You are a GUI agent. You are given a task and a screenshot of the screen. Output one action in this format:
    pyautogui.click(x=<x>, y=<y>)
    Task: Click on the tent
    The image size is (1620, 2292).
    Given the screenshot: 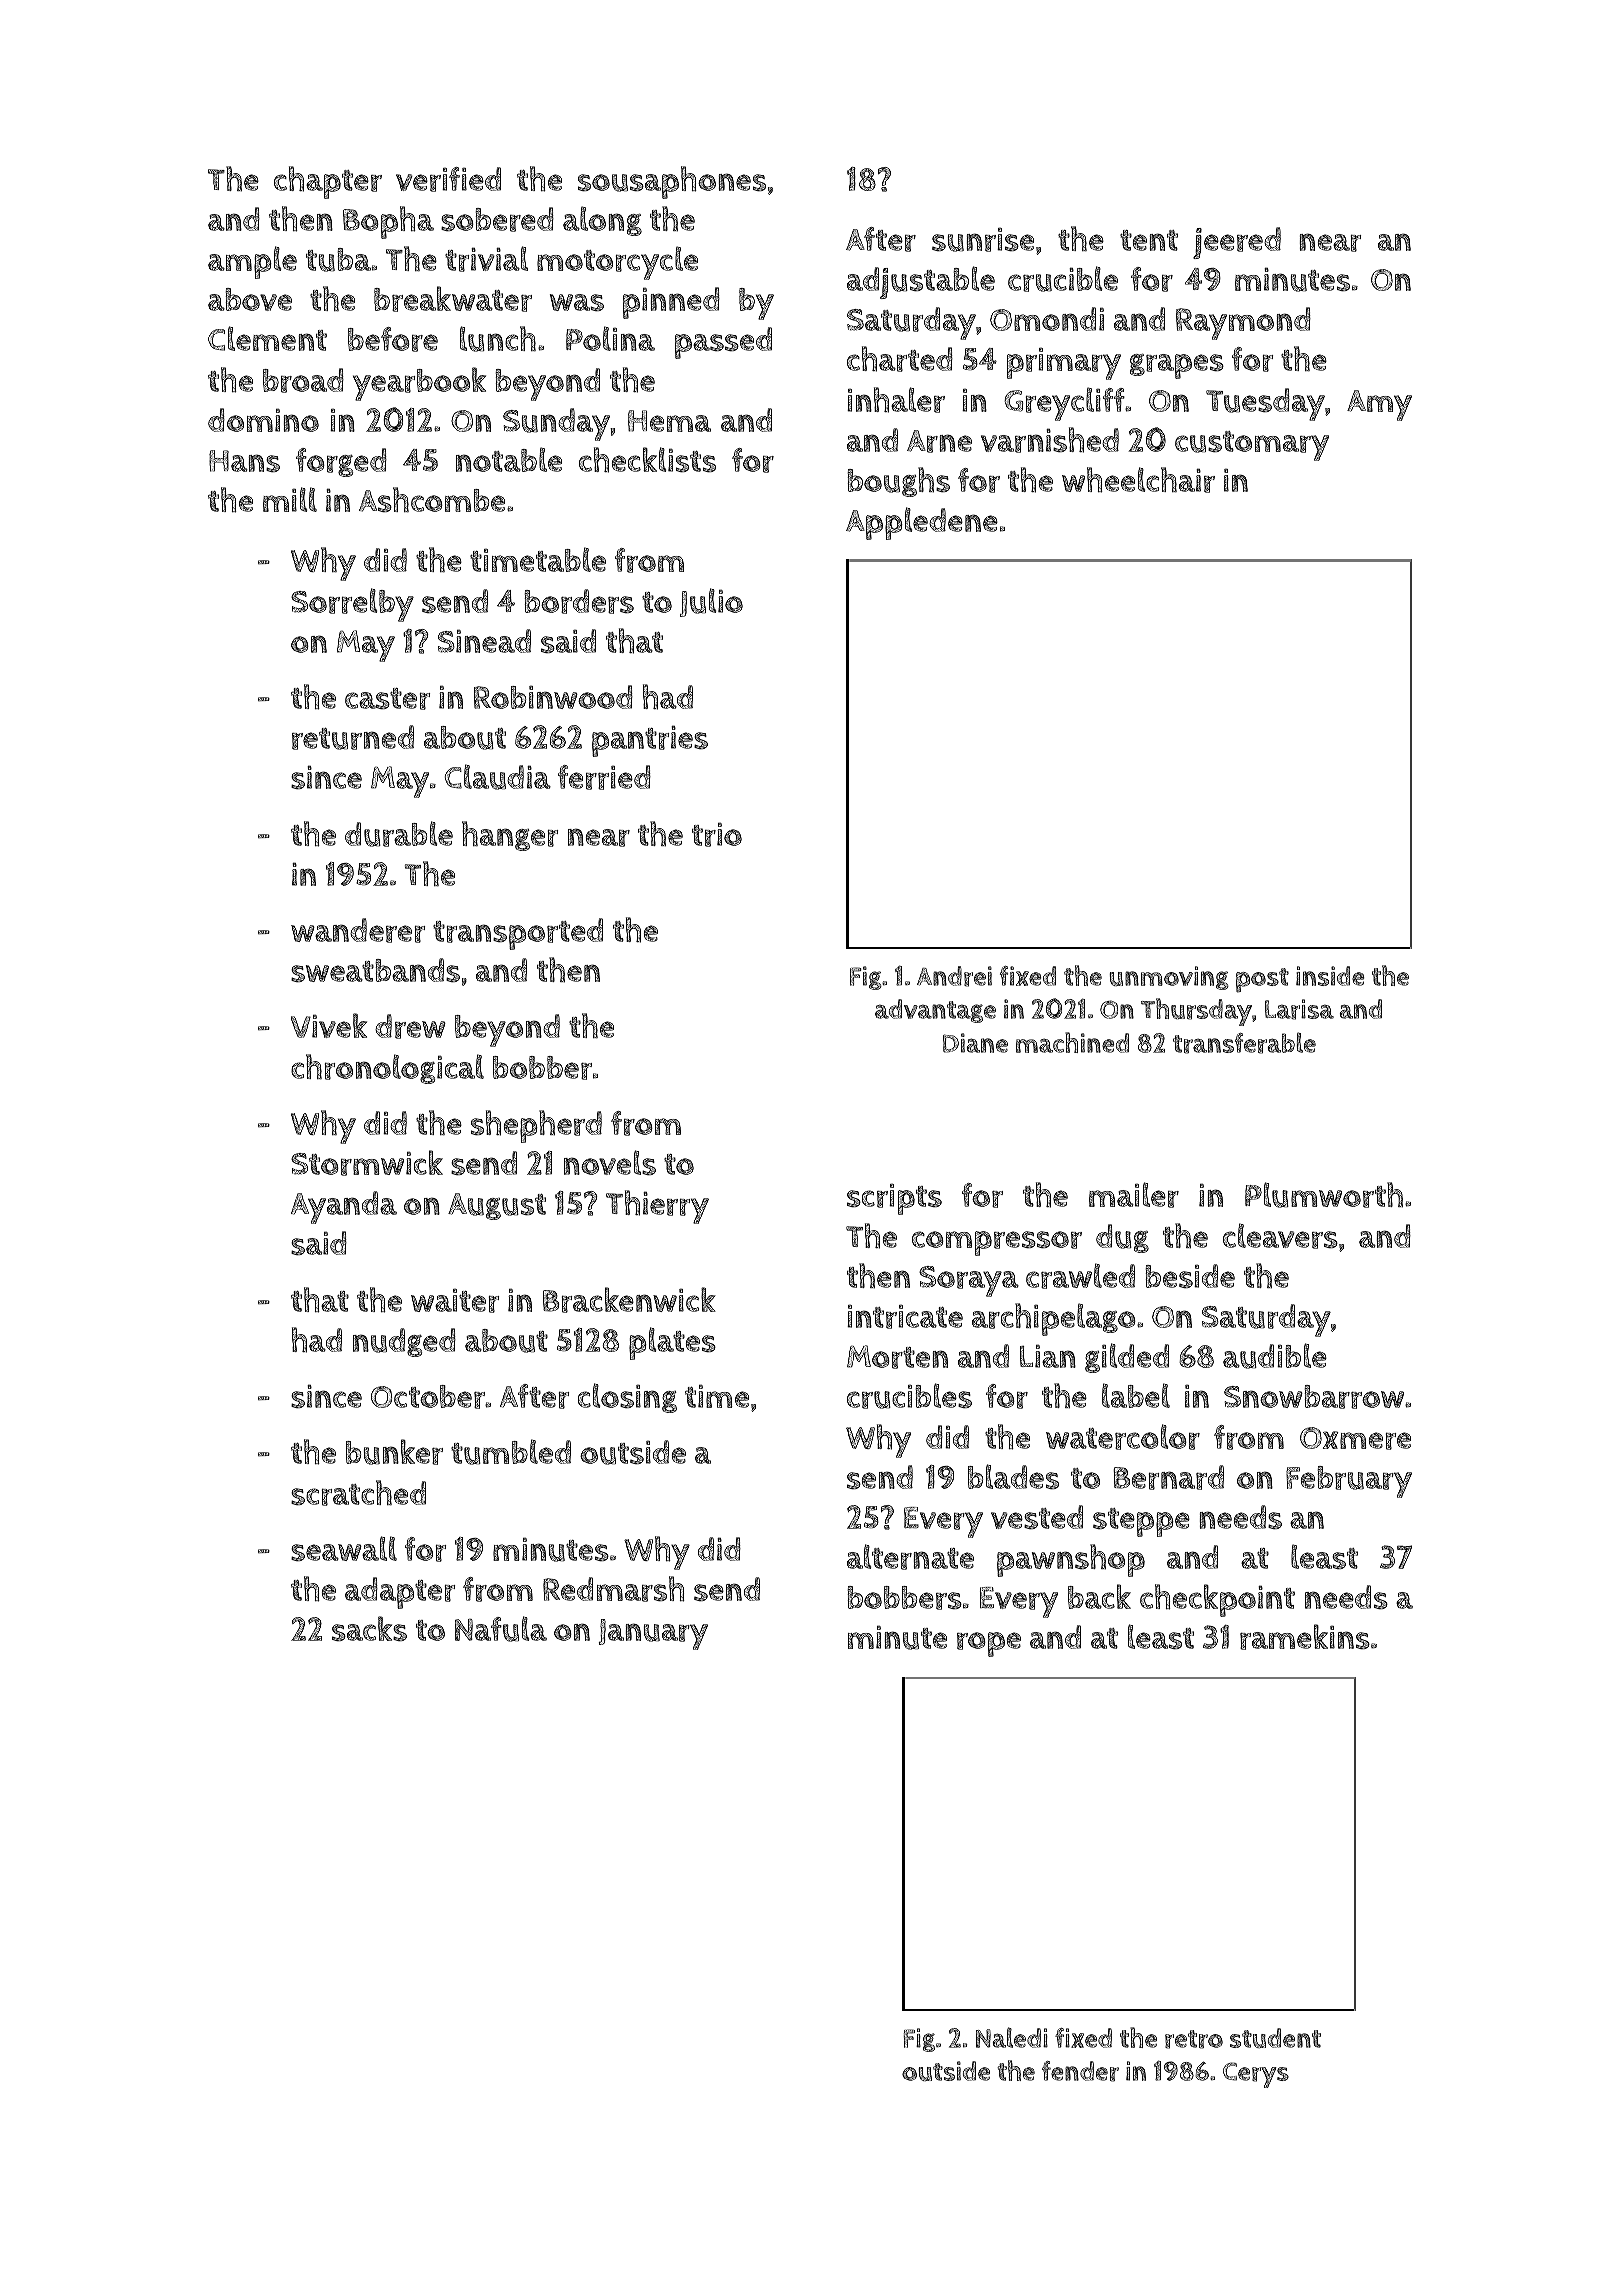 What is the action you would take?
    pyautogui.click(x=1149, y=240)
